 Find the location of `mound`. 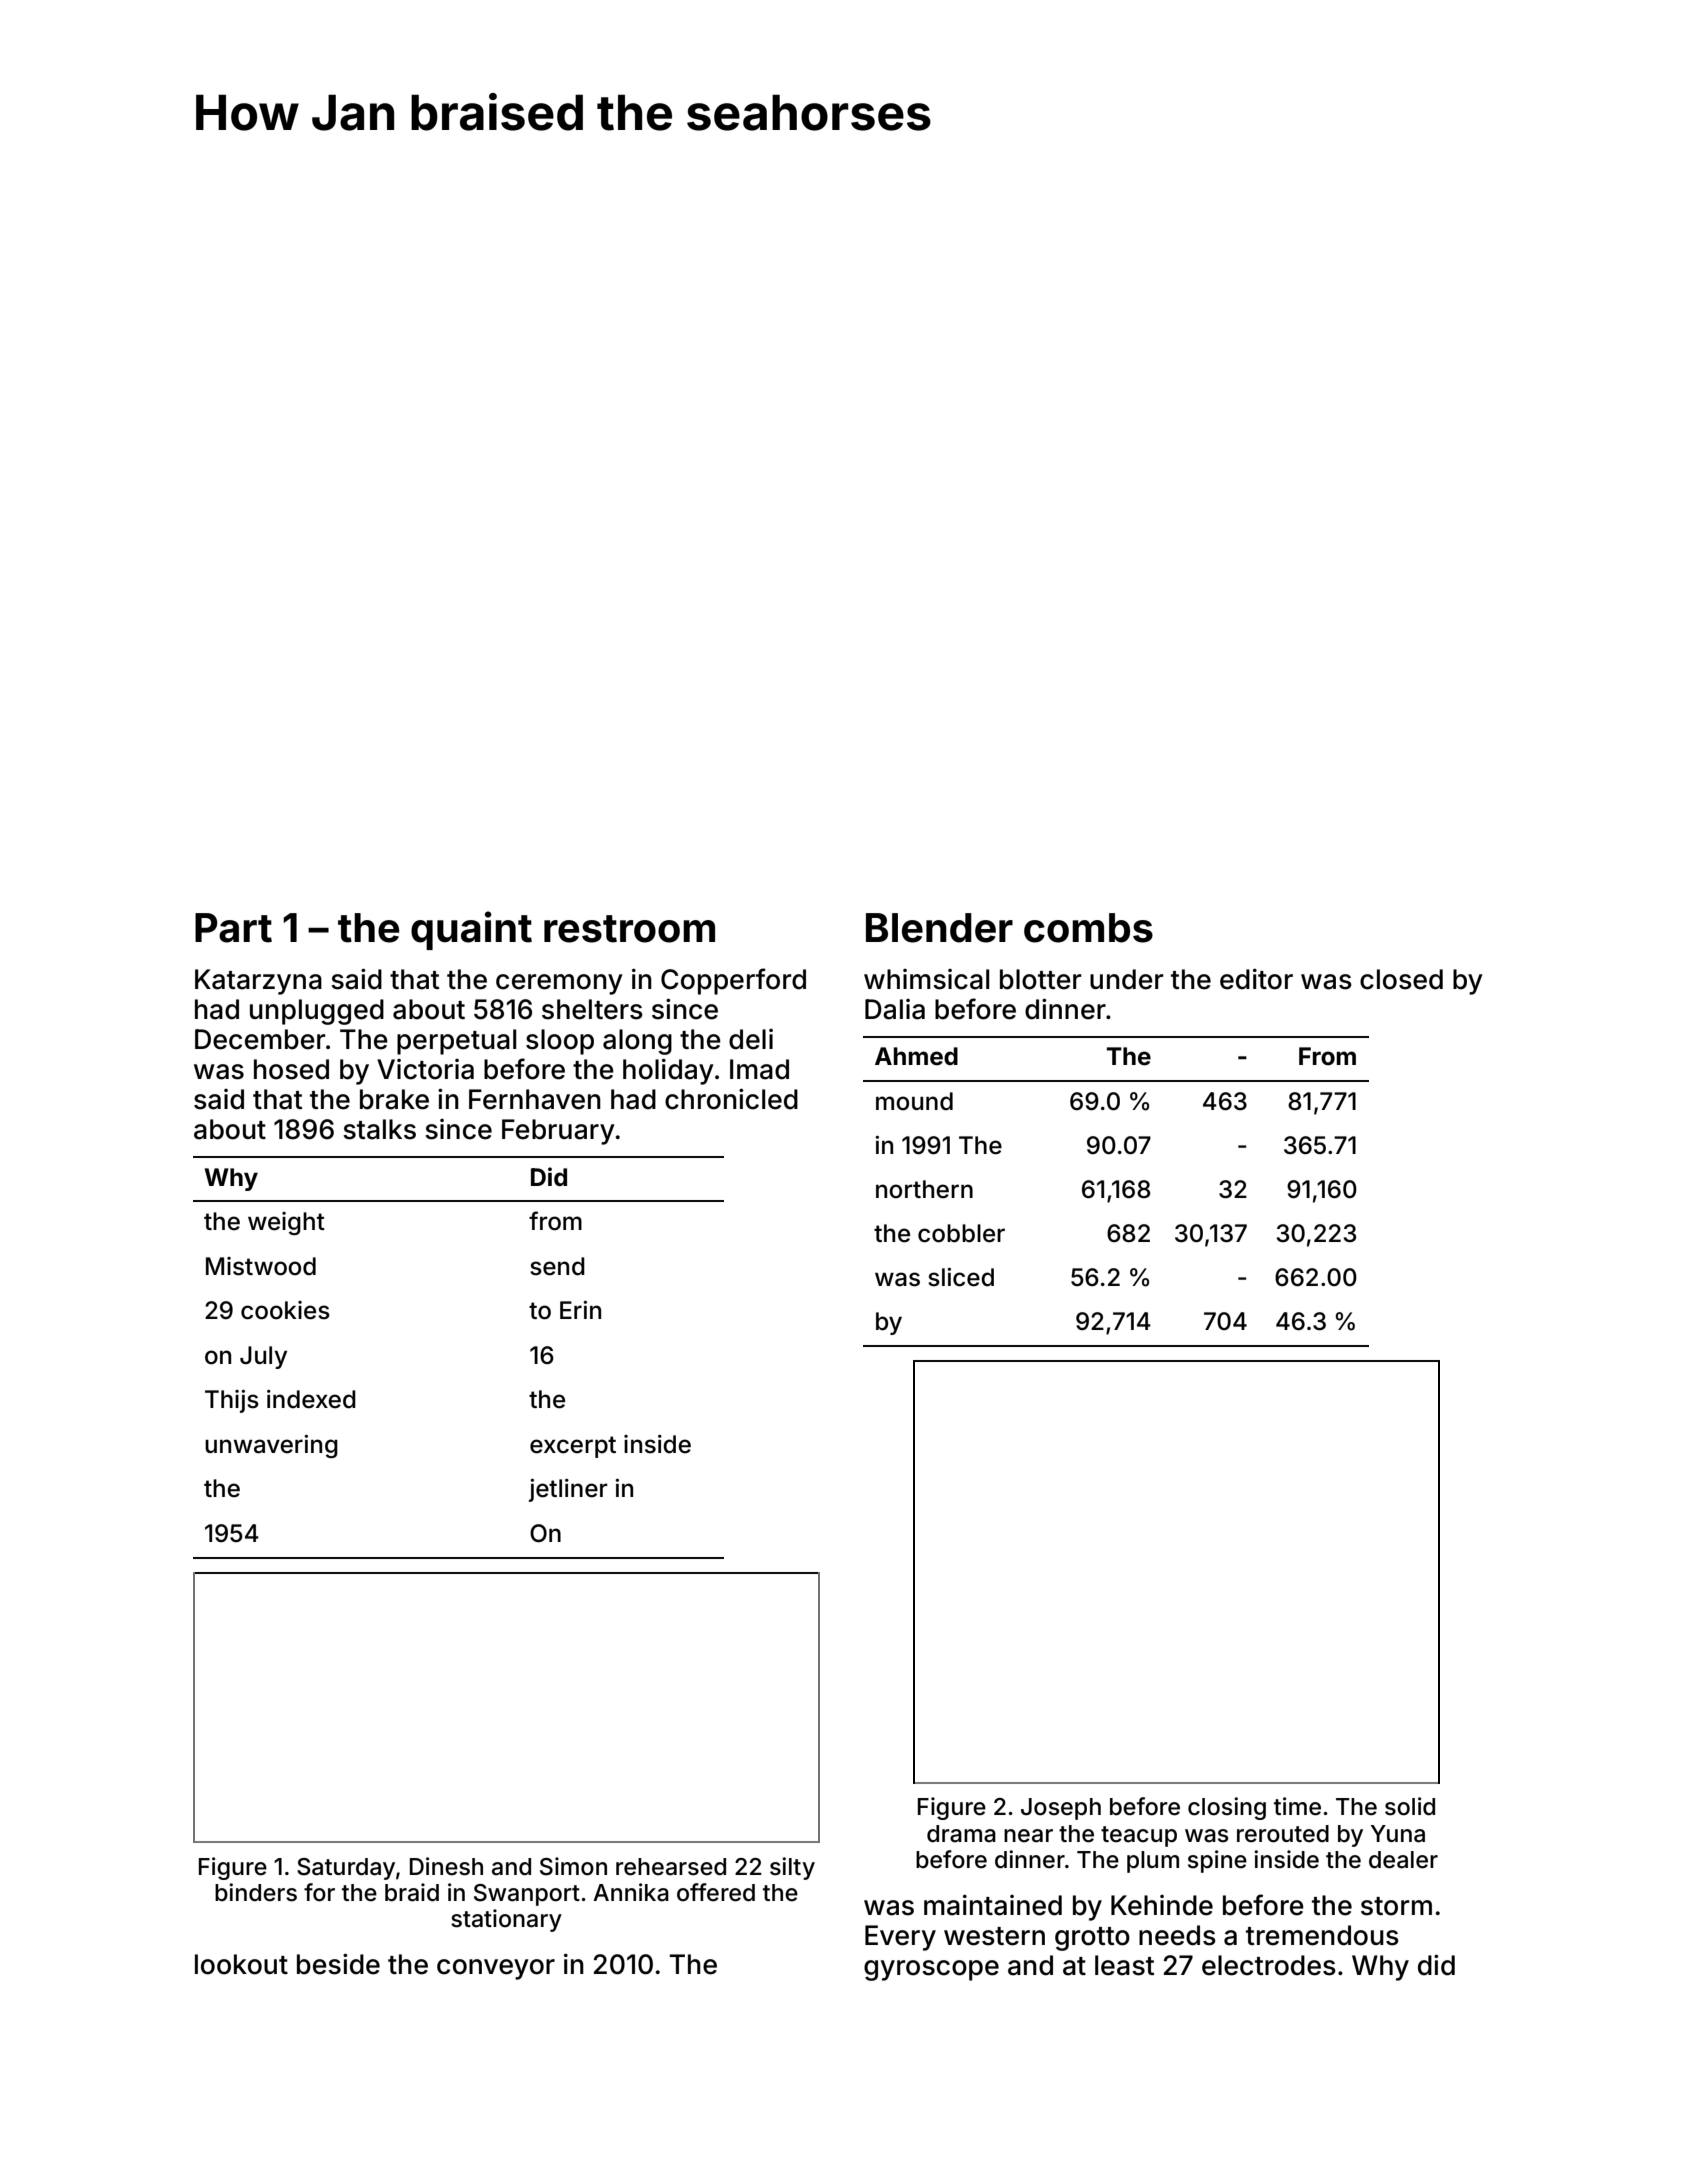

mound is located at coordinates (914, 1101).
